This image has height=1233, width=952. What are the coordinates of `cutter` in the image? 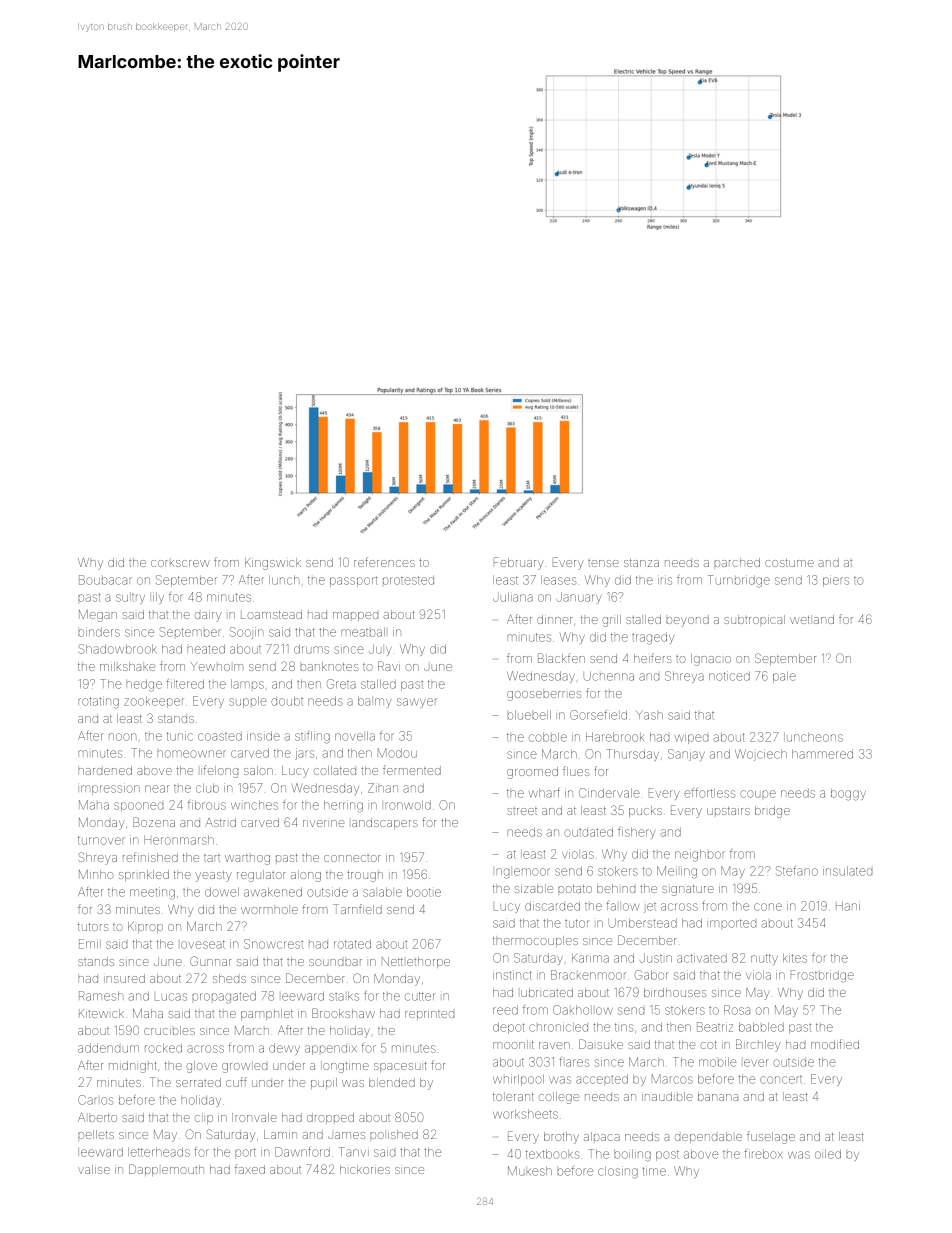 It's located at (420, 996).
